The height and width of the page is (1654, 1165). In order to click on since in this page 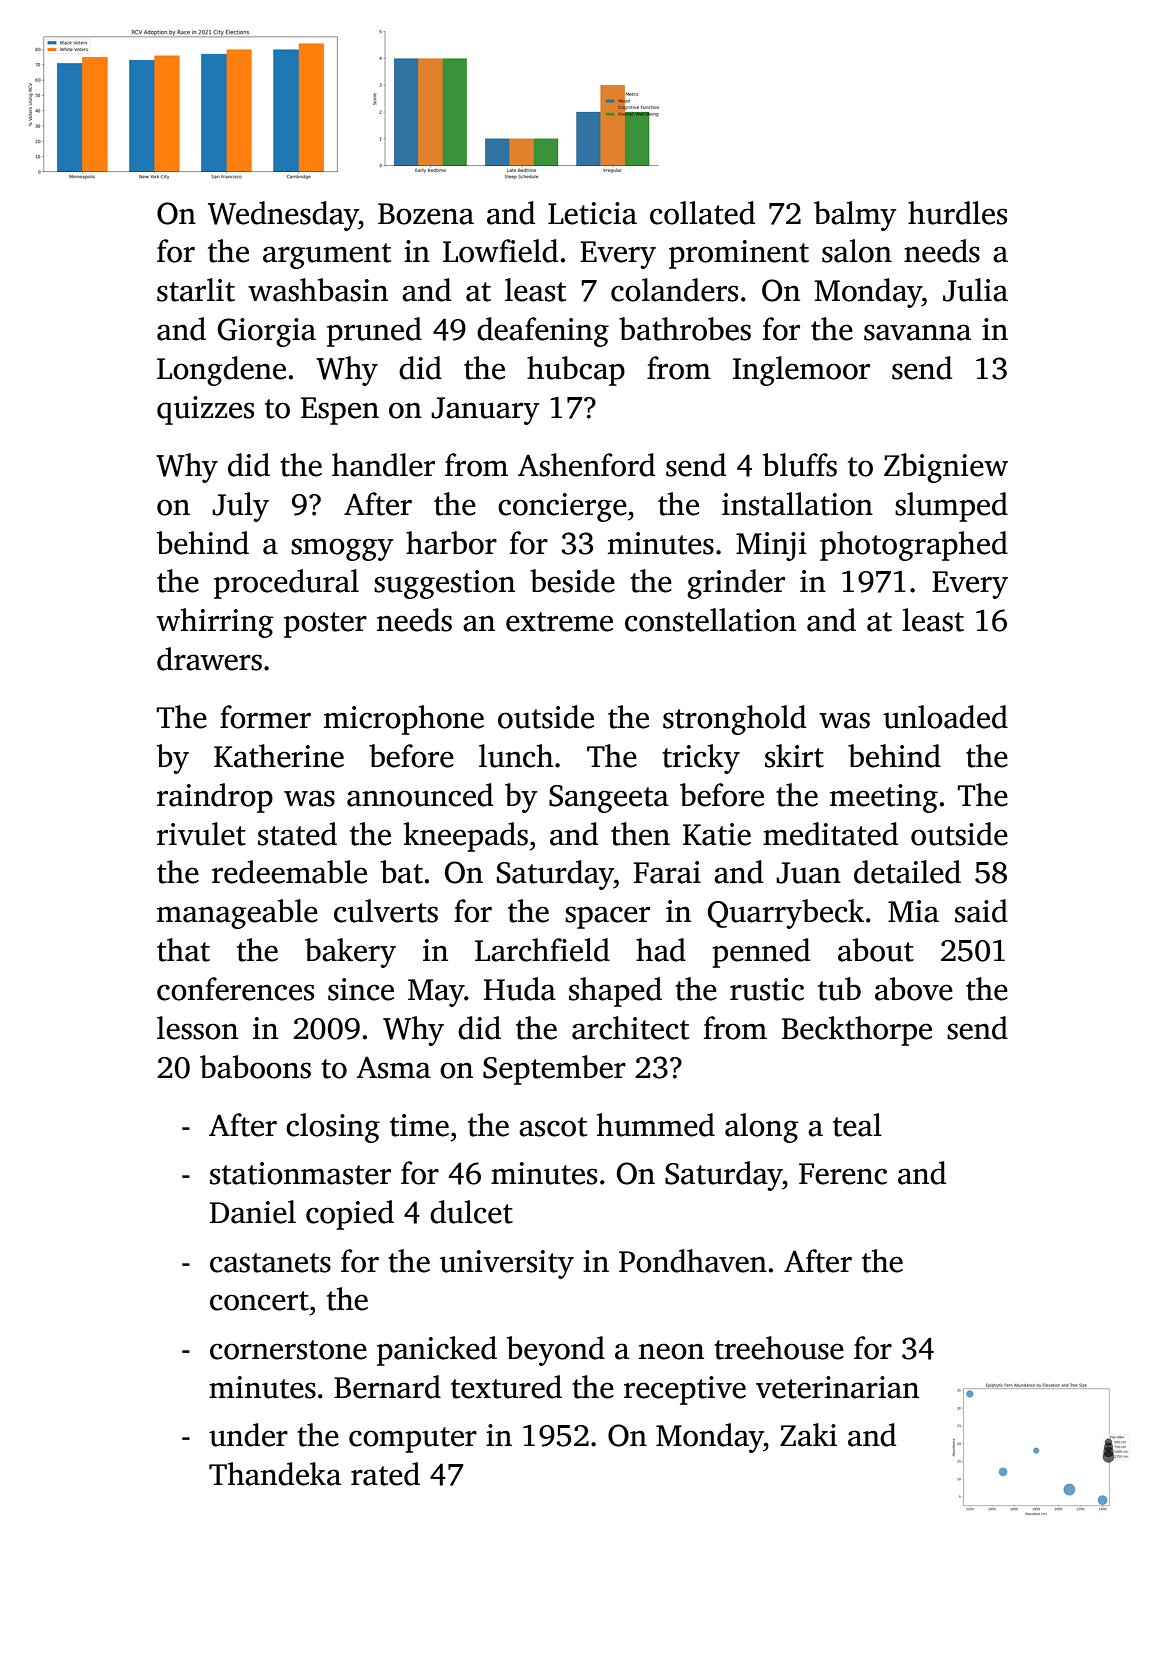, I will do `click(361, 989)`.
